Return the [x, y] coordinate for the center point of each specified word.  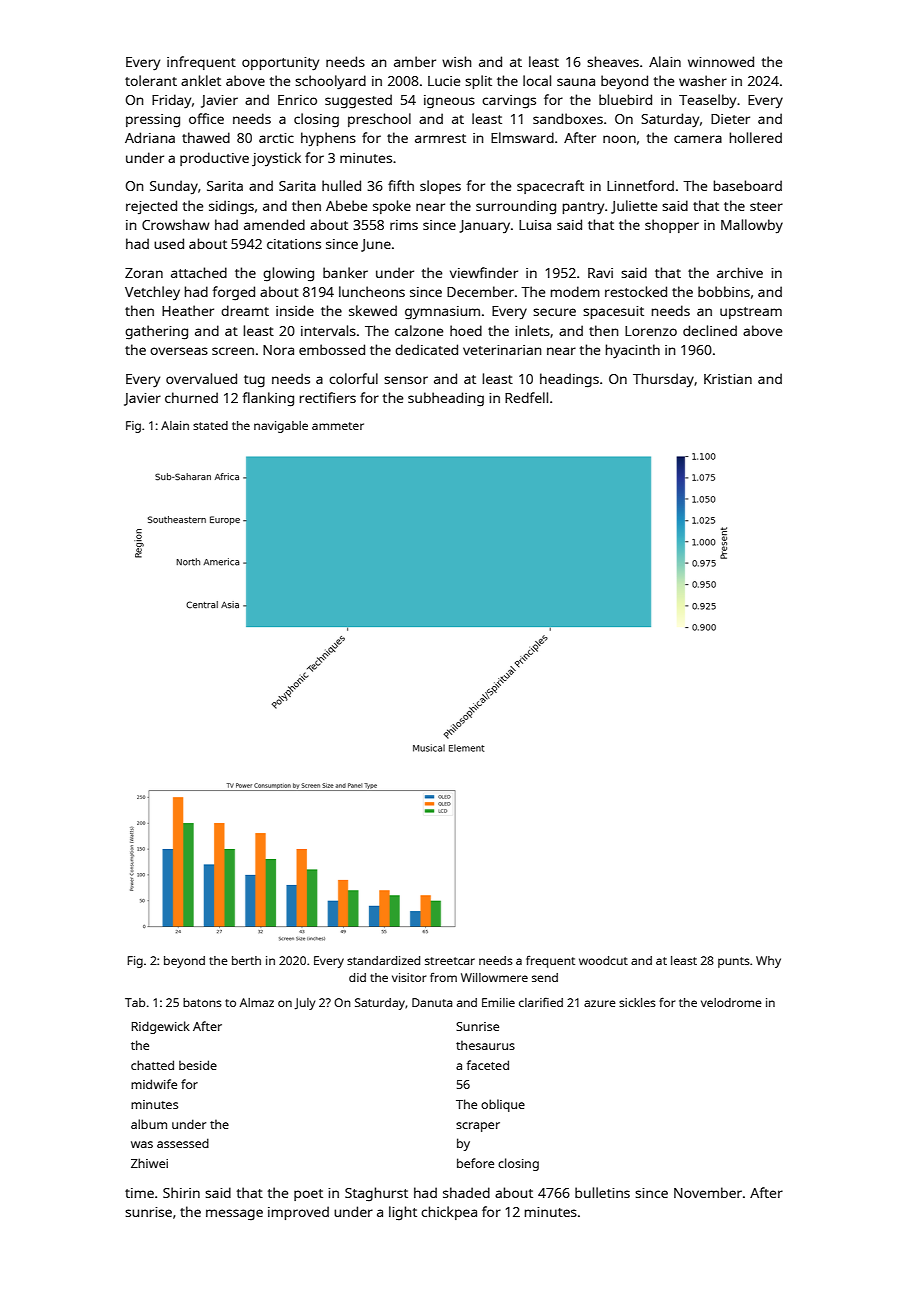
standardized [383, 960]
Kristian [728, 379]
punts [734, 962]
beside [198, 1065]
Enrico [297, 100]
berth [246, 960]
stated [210, 425]
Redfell [526, 397]
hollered [756, 137]
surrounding [516, 207]
